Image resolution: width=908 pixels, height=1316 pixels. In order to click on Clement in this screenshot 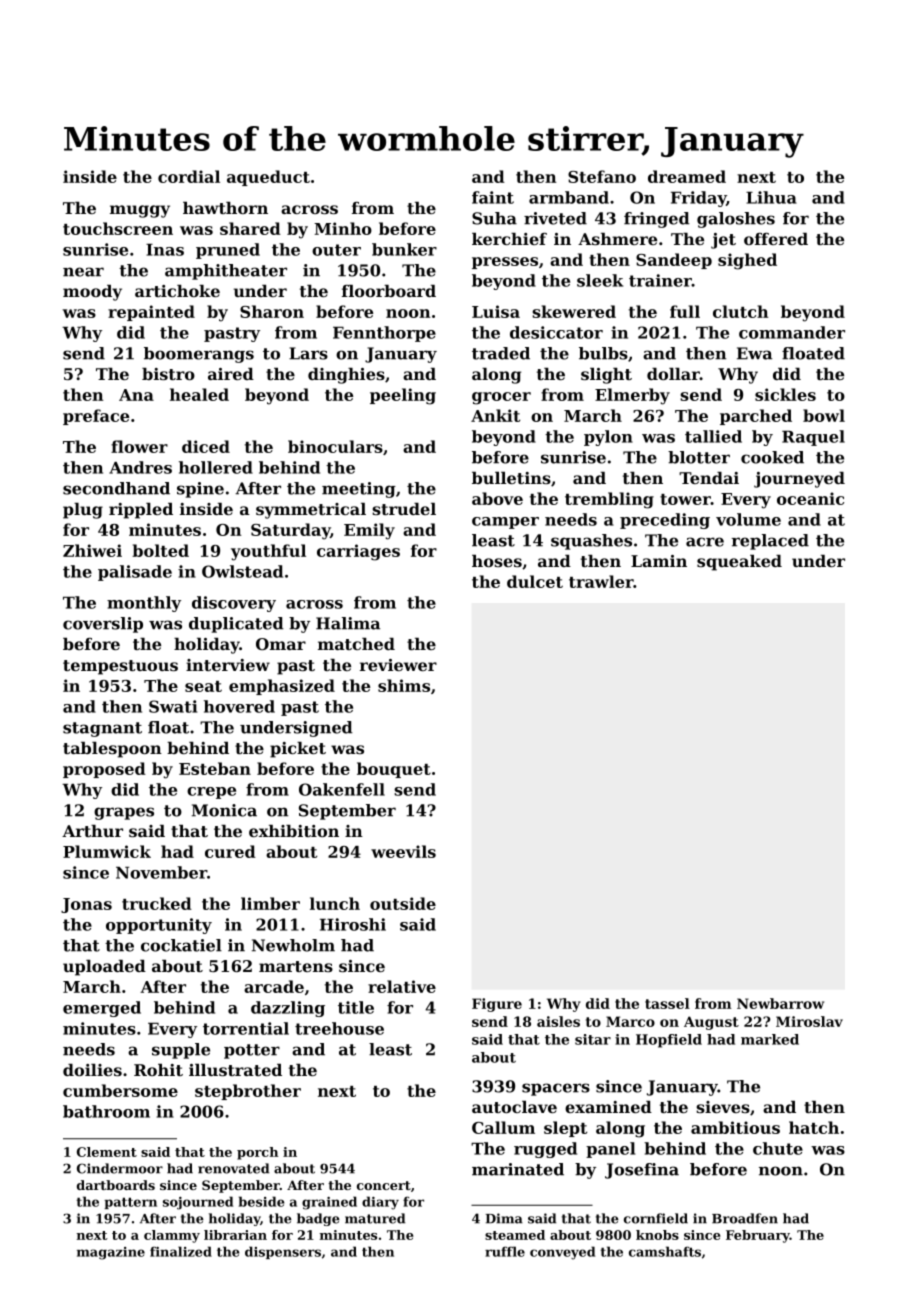, I will do `click(107, 1152)`.
